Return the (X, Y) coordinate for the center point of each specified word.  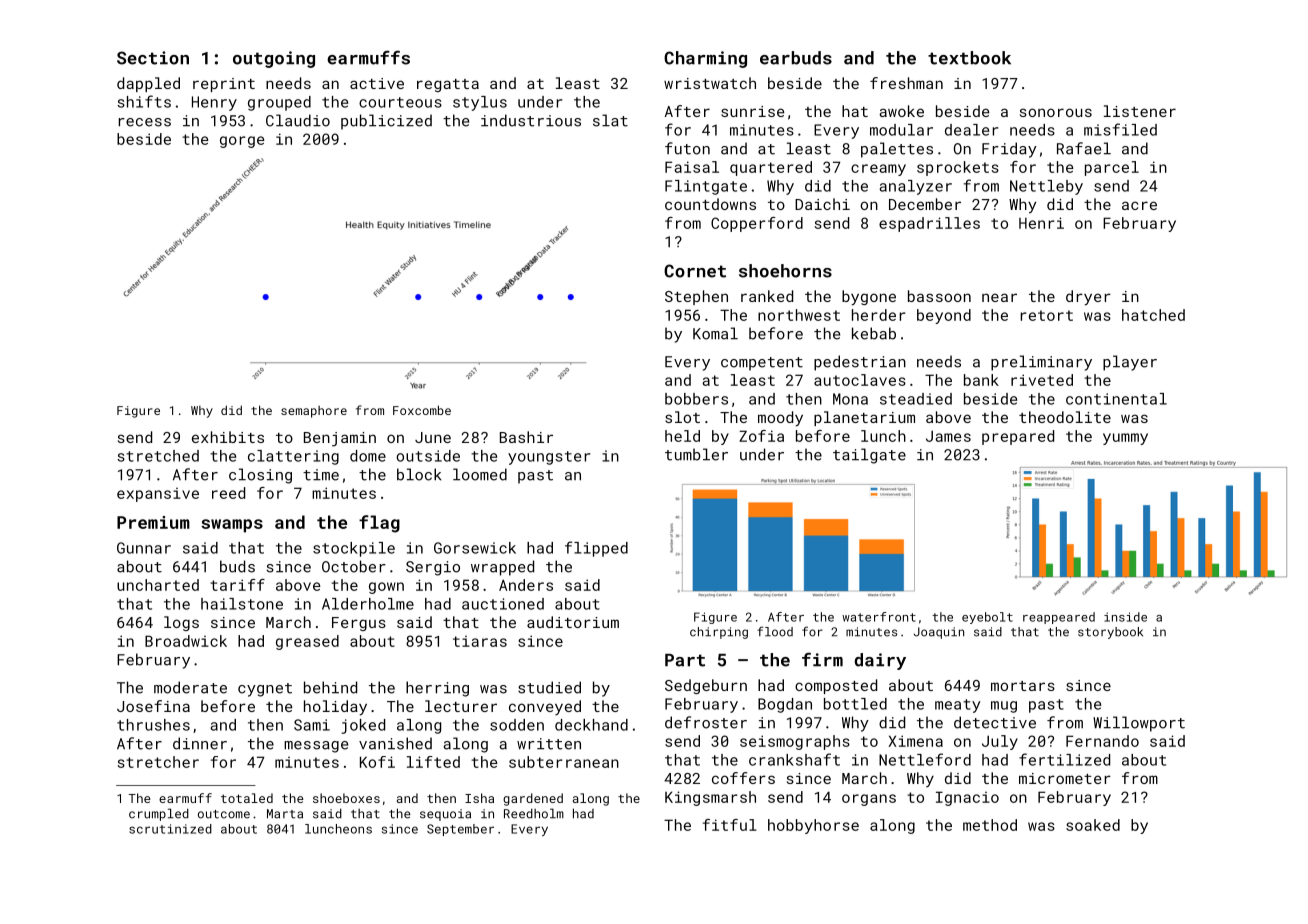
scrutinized (170, 829)
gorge (242, 142)
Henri (1041, 223)
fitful (730, 825)
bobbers (696, 399)
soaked (1093, 825)
